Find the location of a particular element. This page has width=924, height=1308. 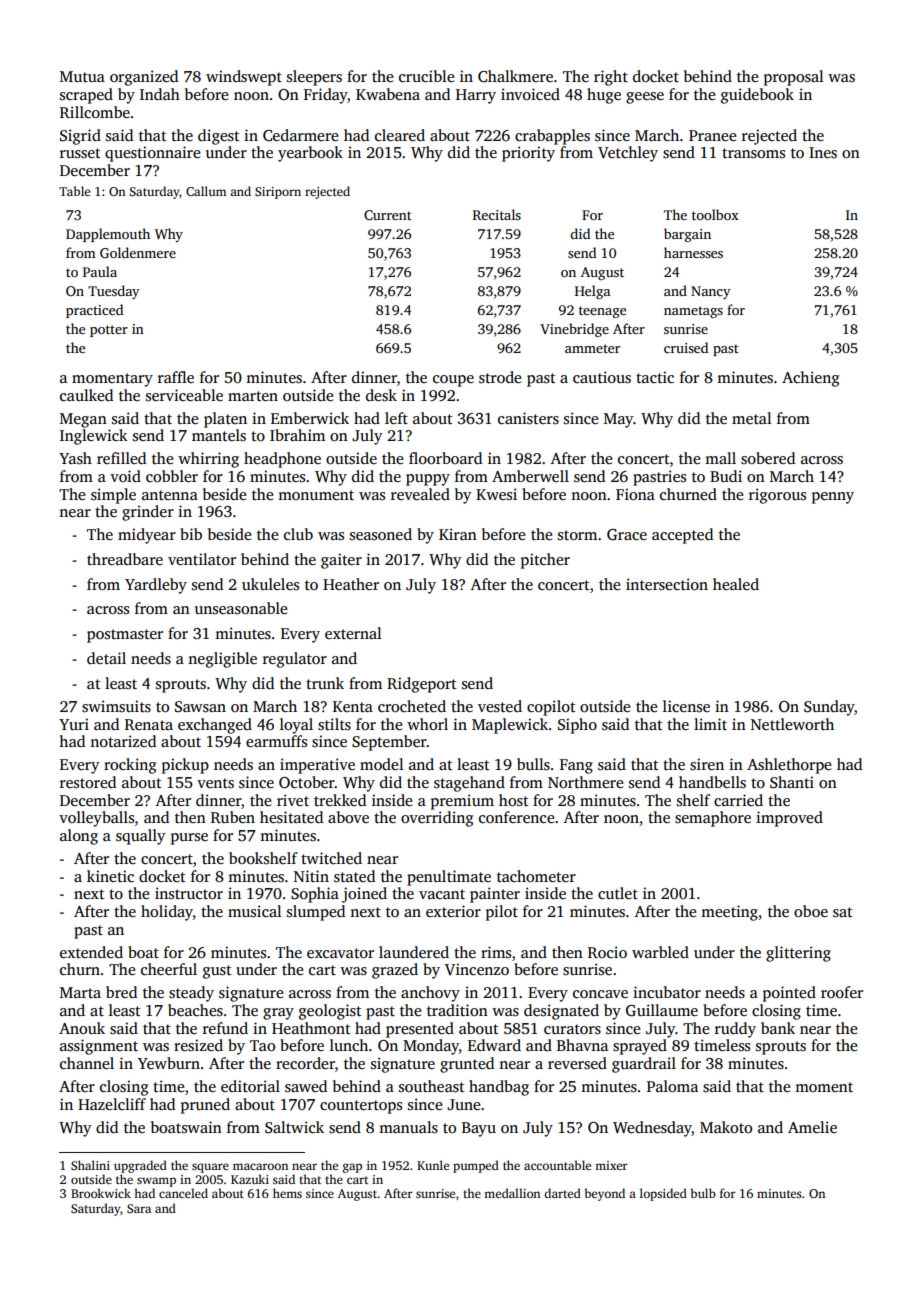

assignment is located at coordinates (99, 1047).
